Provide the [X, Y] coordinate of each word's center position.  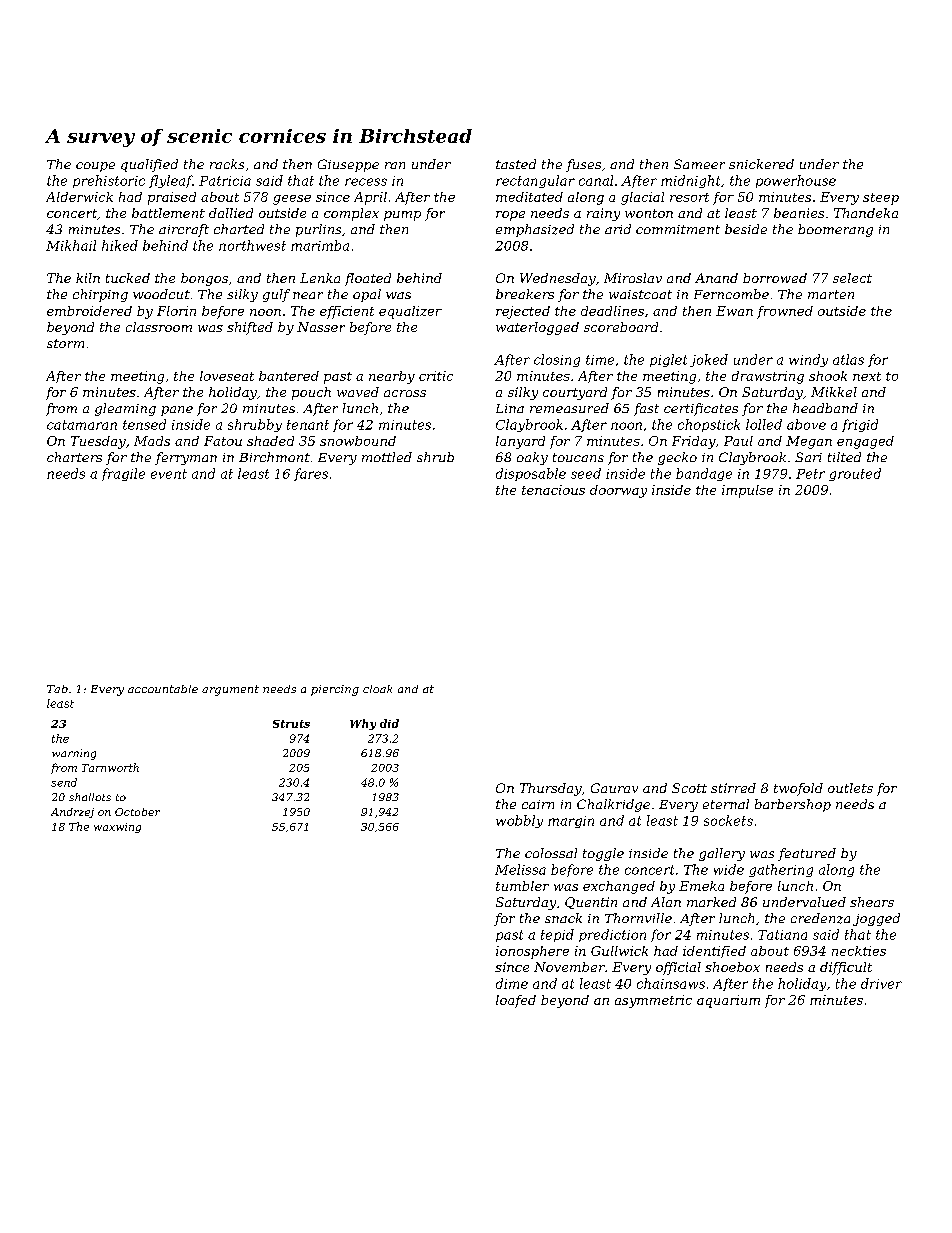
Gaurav [614, 788]
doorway [618, 491]
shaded [270, 441]
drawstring [768, 377]
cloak [377, 689]
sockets [728, 820]
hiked [120, 245]
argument [230, 690]
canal [596, 180]
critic [436, 376]
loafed [516, 1001]
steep [881, 199]
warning [74, 754]
